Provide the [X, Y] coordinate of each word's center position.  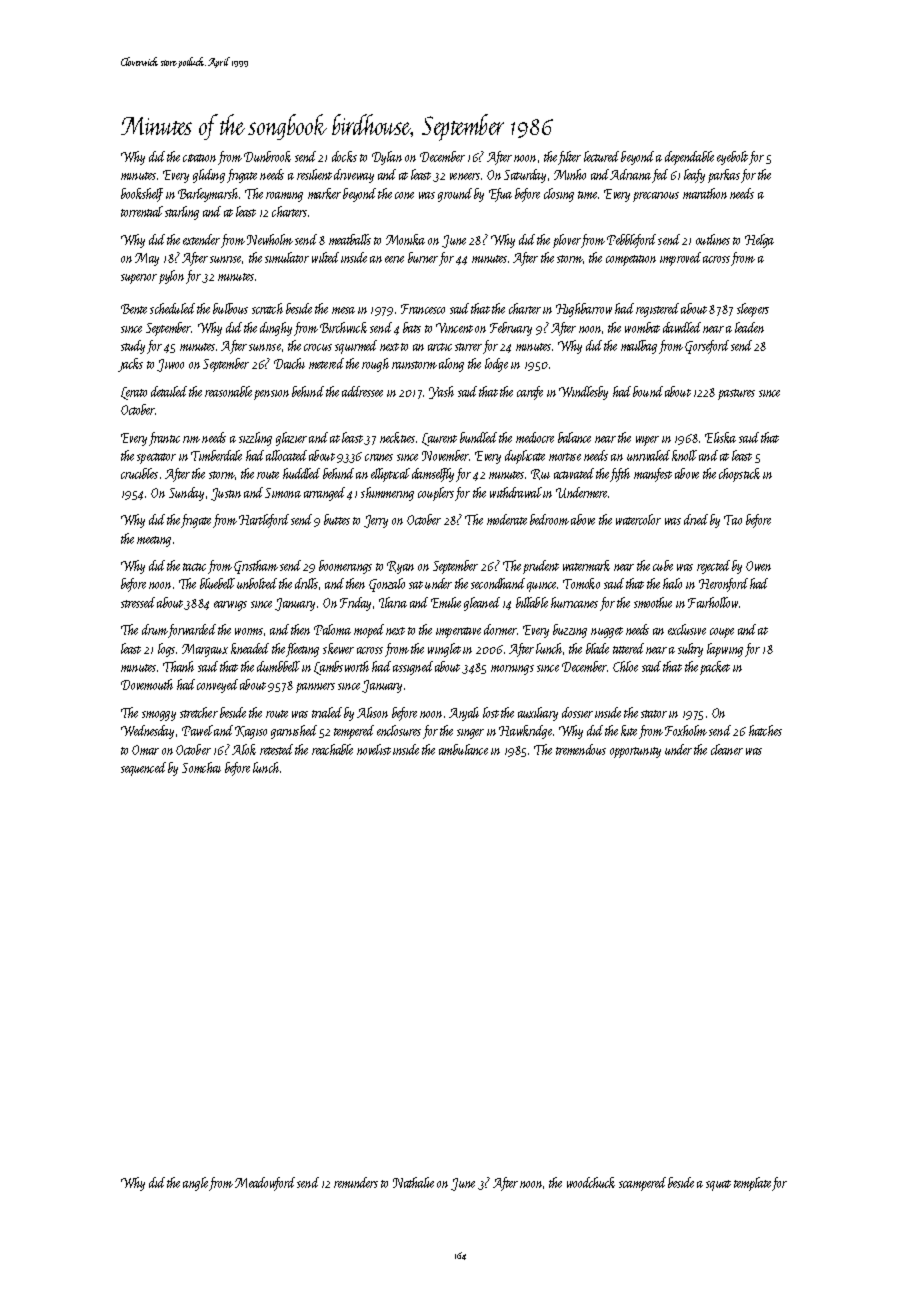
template [752, 1184]
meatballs [350, 239]
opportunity [635, 752]
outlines [713, 239]
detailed [169, 391]
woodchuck [591, 1182]
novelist [374, 749]
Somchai [201, 767]
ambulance [463, 749]
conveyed [217, 686]
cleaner [727, 749]
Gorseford [707, 347]
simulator [287, 257]
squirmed [356, 347]
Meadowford [265, 1184]
